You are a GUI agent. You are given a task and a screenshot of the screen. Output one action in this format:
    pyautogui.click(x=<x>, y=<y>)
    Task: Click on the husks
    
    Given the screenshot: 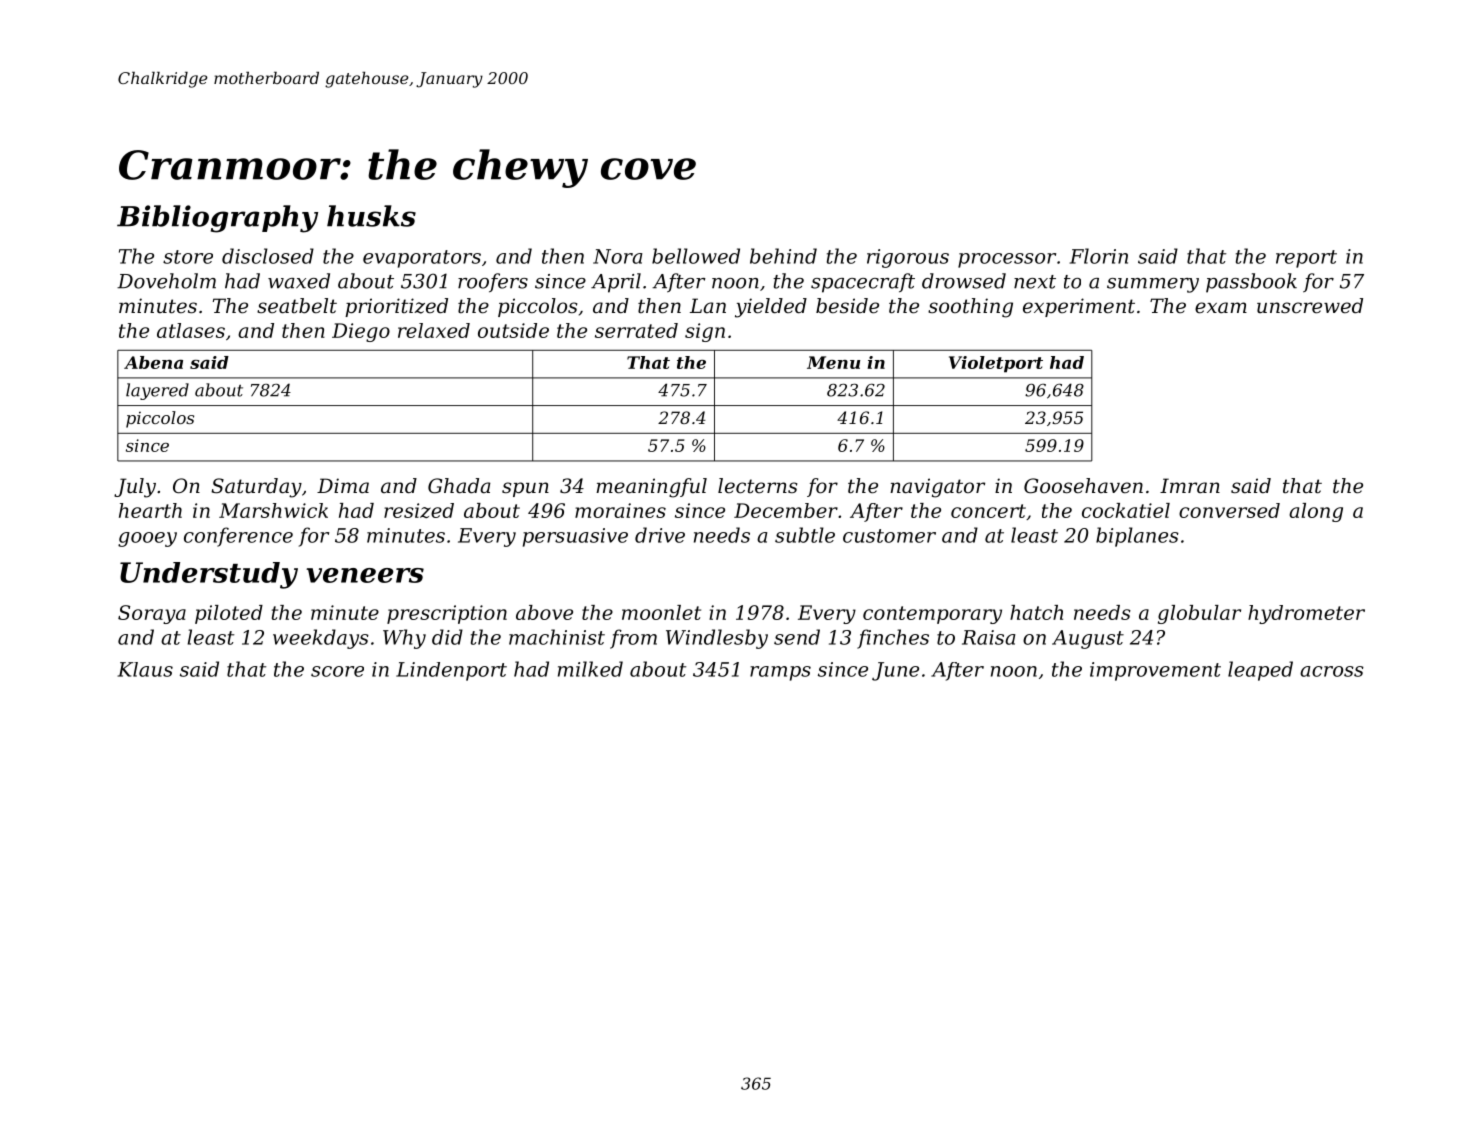 What is the action you would take?
    pyautogui.click(x=371, y=216)
